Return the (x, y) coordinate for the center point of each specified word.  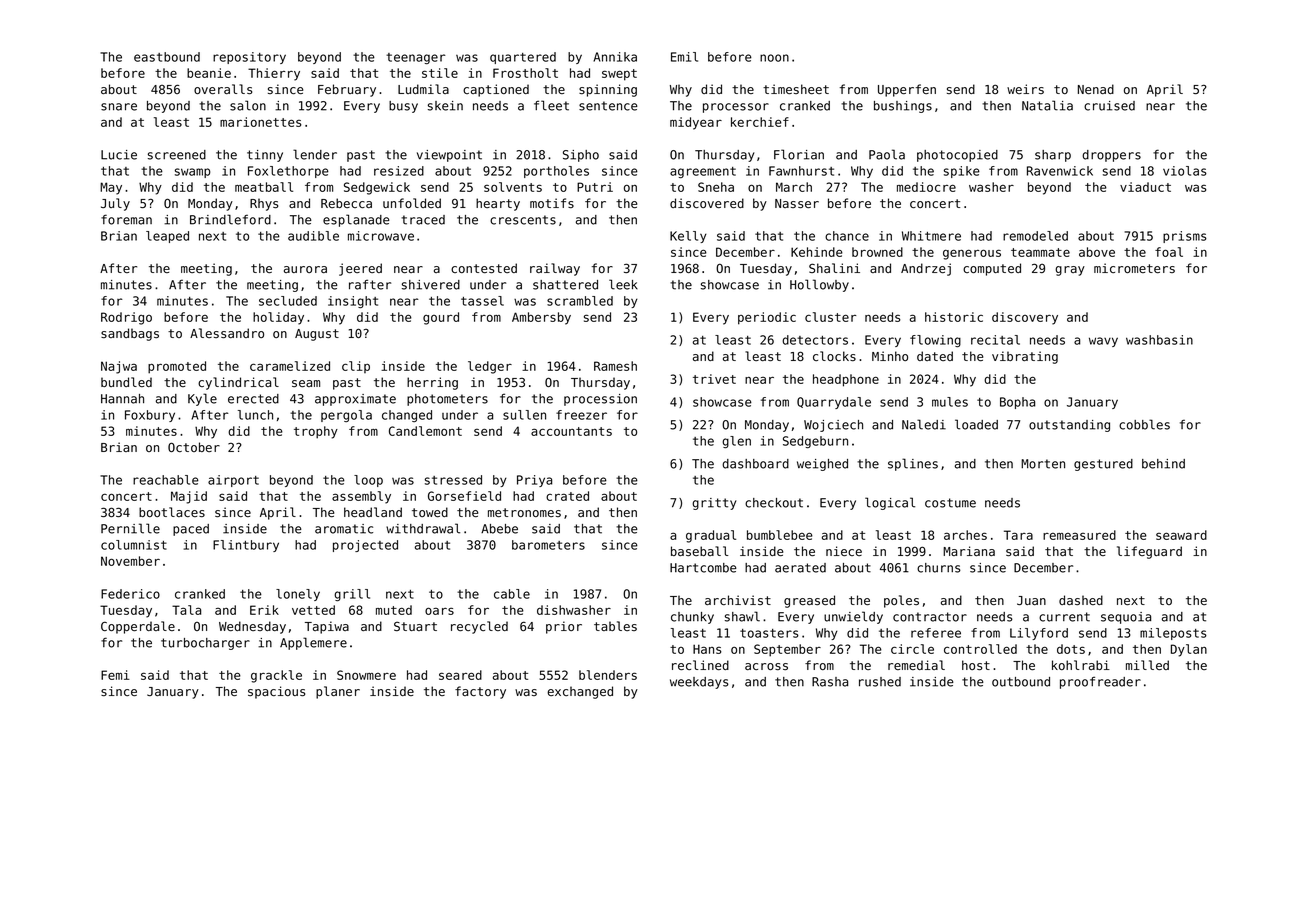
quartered (523, 58)
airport (233, 481)
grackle (276, 676)
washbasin (1159, 340)
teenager (416, 58)
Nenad (1096, 89)
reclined (700, 665)
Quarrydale (834, 403)
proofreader (1100, 682)
